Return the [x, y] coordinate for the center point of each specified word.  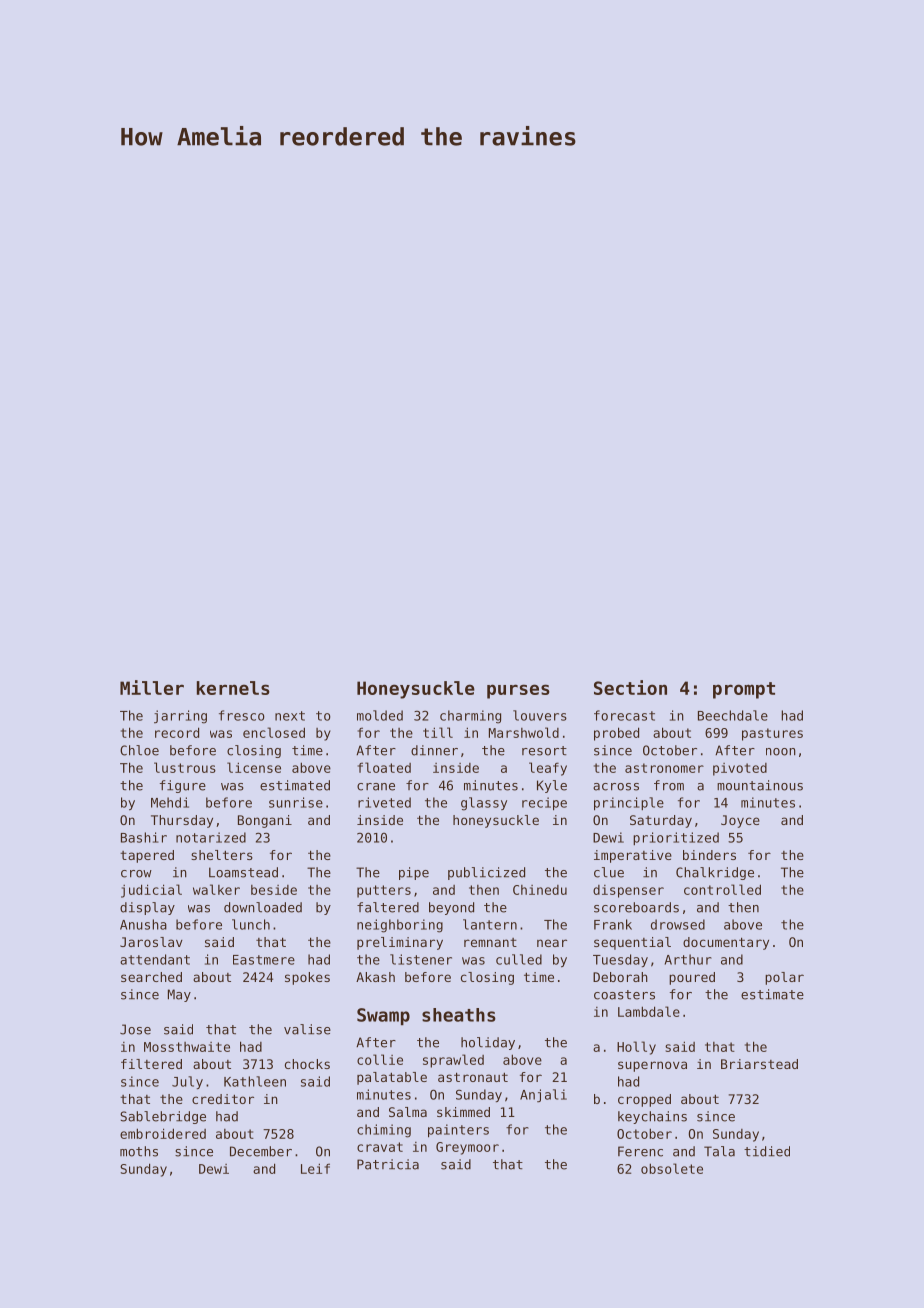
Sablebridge [163, 1117]
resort [544, 751]
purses [518, 691]
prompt [744, 690]
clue [609, 872]
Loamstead [243, 872]
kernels [233, 688]
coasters [624, 995]
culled [519, 959]
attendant [155, 959]
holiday [488, 1043]
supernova [652, 1066]
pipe [414, 873]
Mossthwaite [187, 1047]
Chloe [139, 750]
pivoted [740, 769]
